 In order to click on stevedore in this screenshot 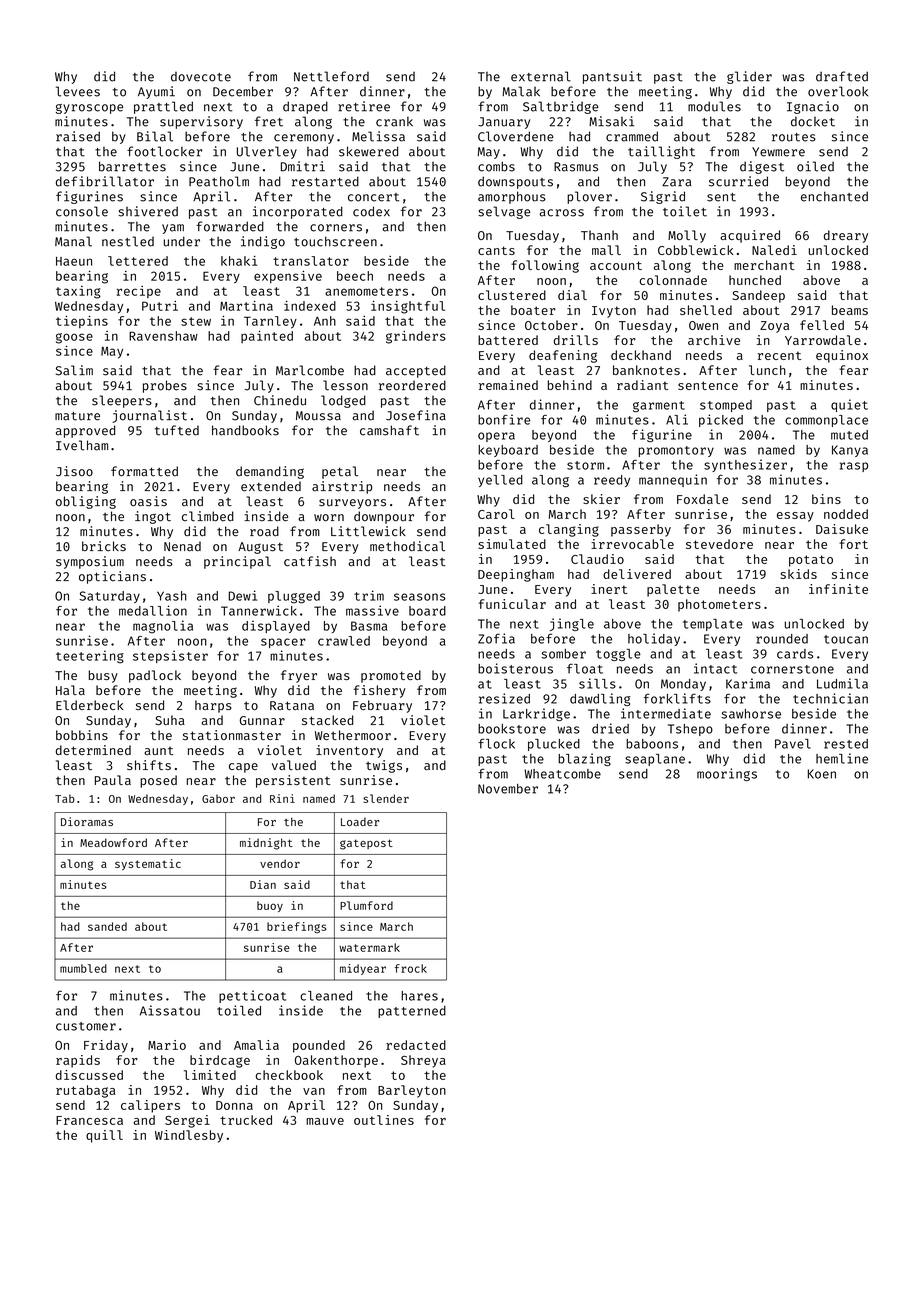, I will do `click(719, 544)`.
